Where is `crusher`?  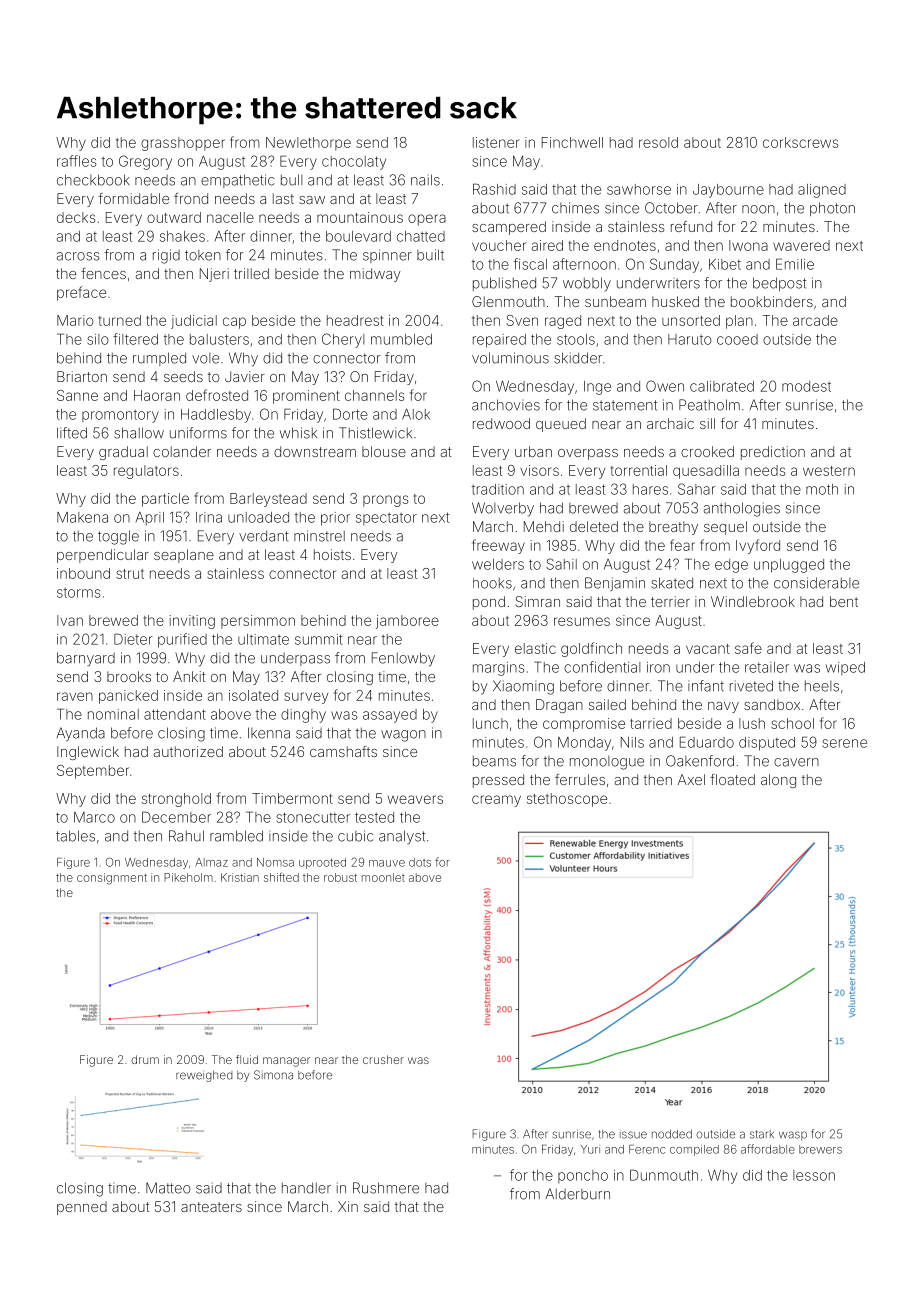
crusher is located at coordinates (383, 1059).
